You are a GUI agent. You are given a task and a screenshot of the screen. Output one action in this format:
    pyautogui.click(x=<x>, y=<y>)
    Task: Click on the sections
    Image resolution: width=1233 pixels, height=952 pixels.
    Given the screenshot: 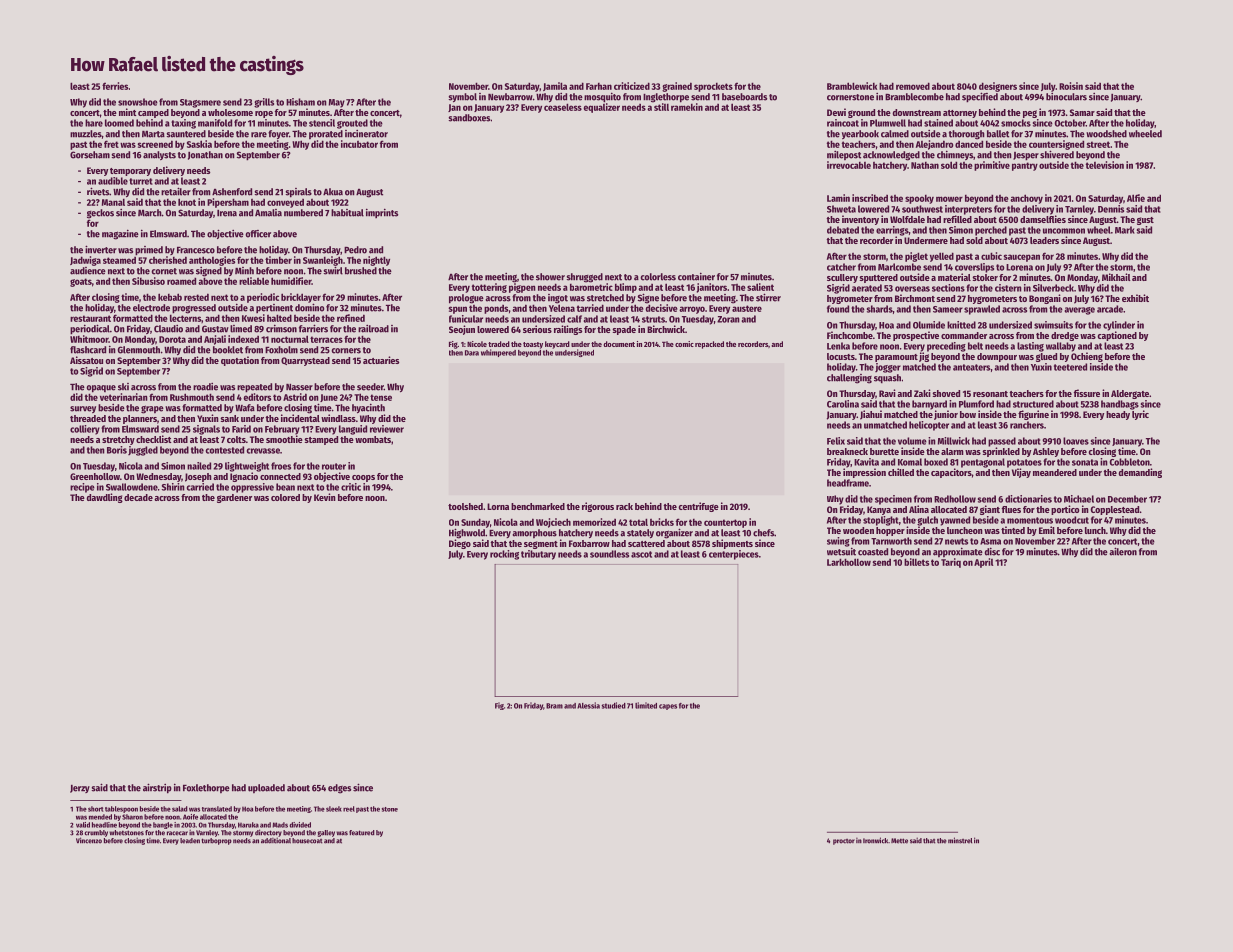 What is the action you would take?
    pyautogui.click(x=948, y=288)
